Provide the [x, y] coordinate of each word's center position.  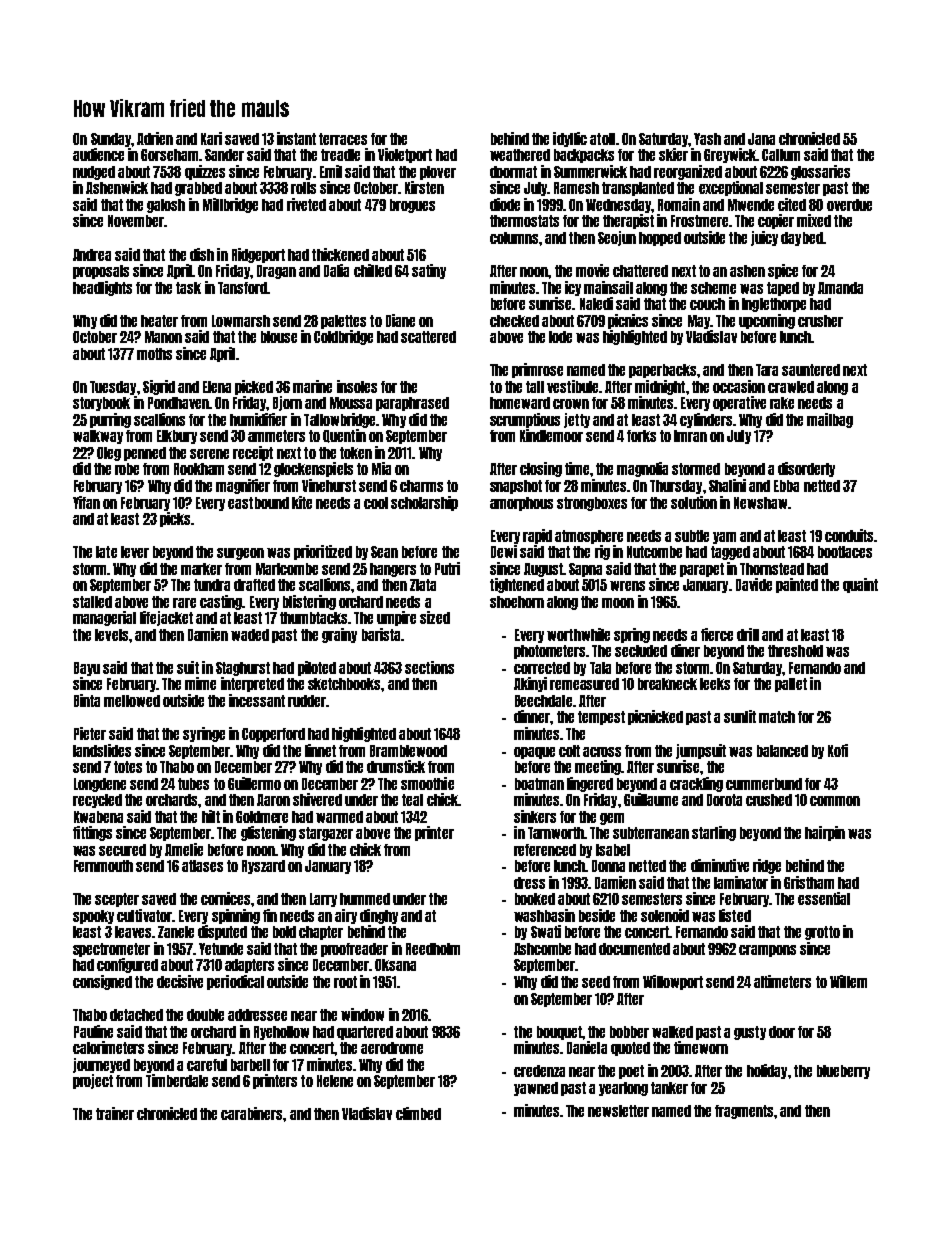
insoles [357, 386]
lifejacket [166, 618]
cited [792, 204]
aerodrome [392, 1048]
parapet [702, 570]
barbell [250, 1065]
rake [782, 403]
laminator [741, 882]
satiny [429, 271]
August [543, 570]
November [136, 221]
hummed [365, 899]
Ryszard [263, 867]
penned [145, 454]
